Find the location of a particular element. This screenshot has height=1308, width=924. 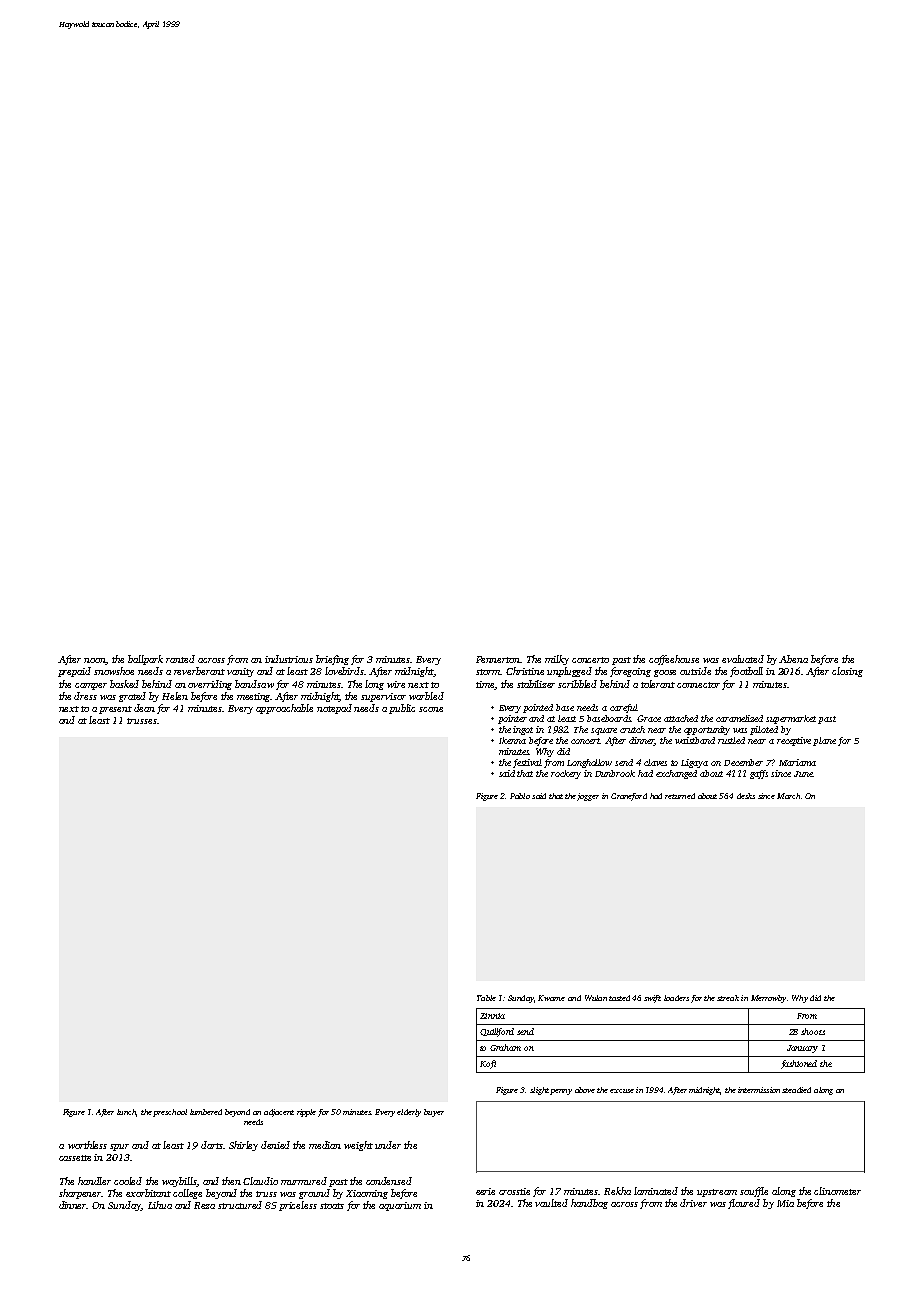

scribbled is located at coordinates (577, 684).
